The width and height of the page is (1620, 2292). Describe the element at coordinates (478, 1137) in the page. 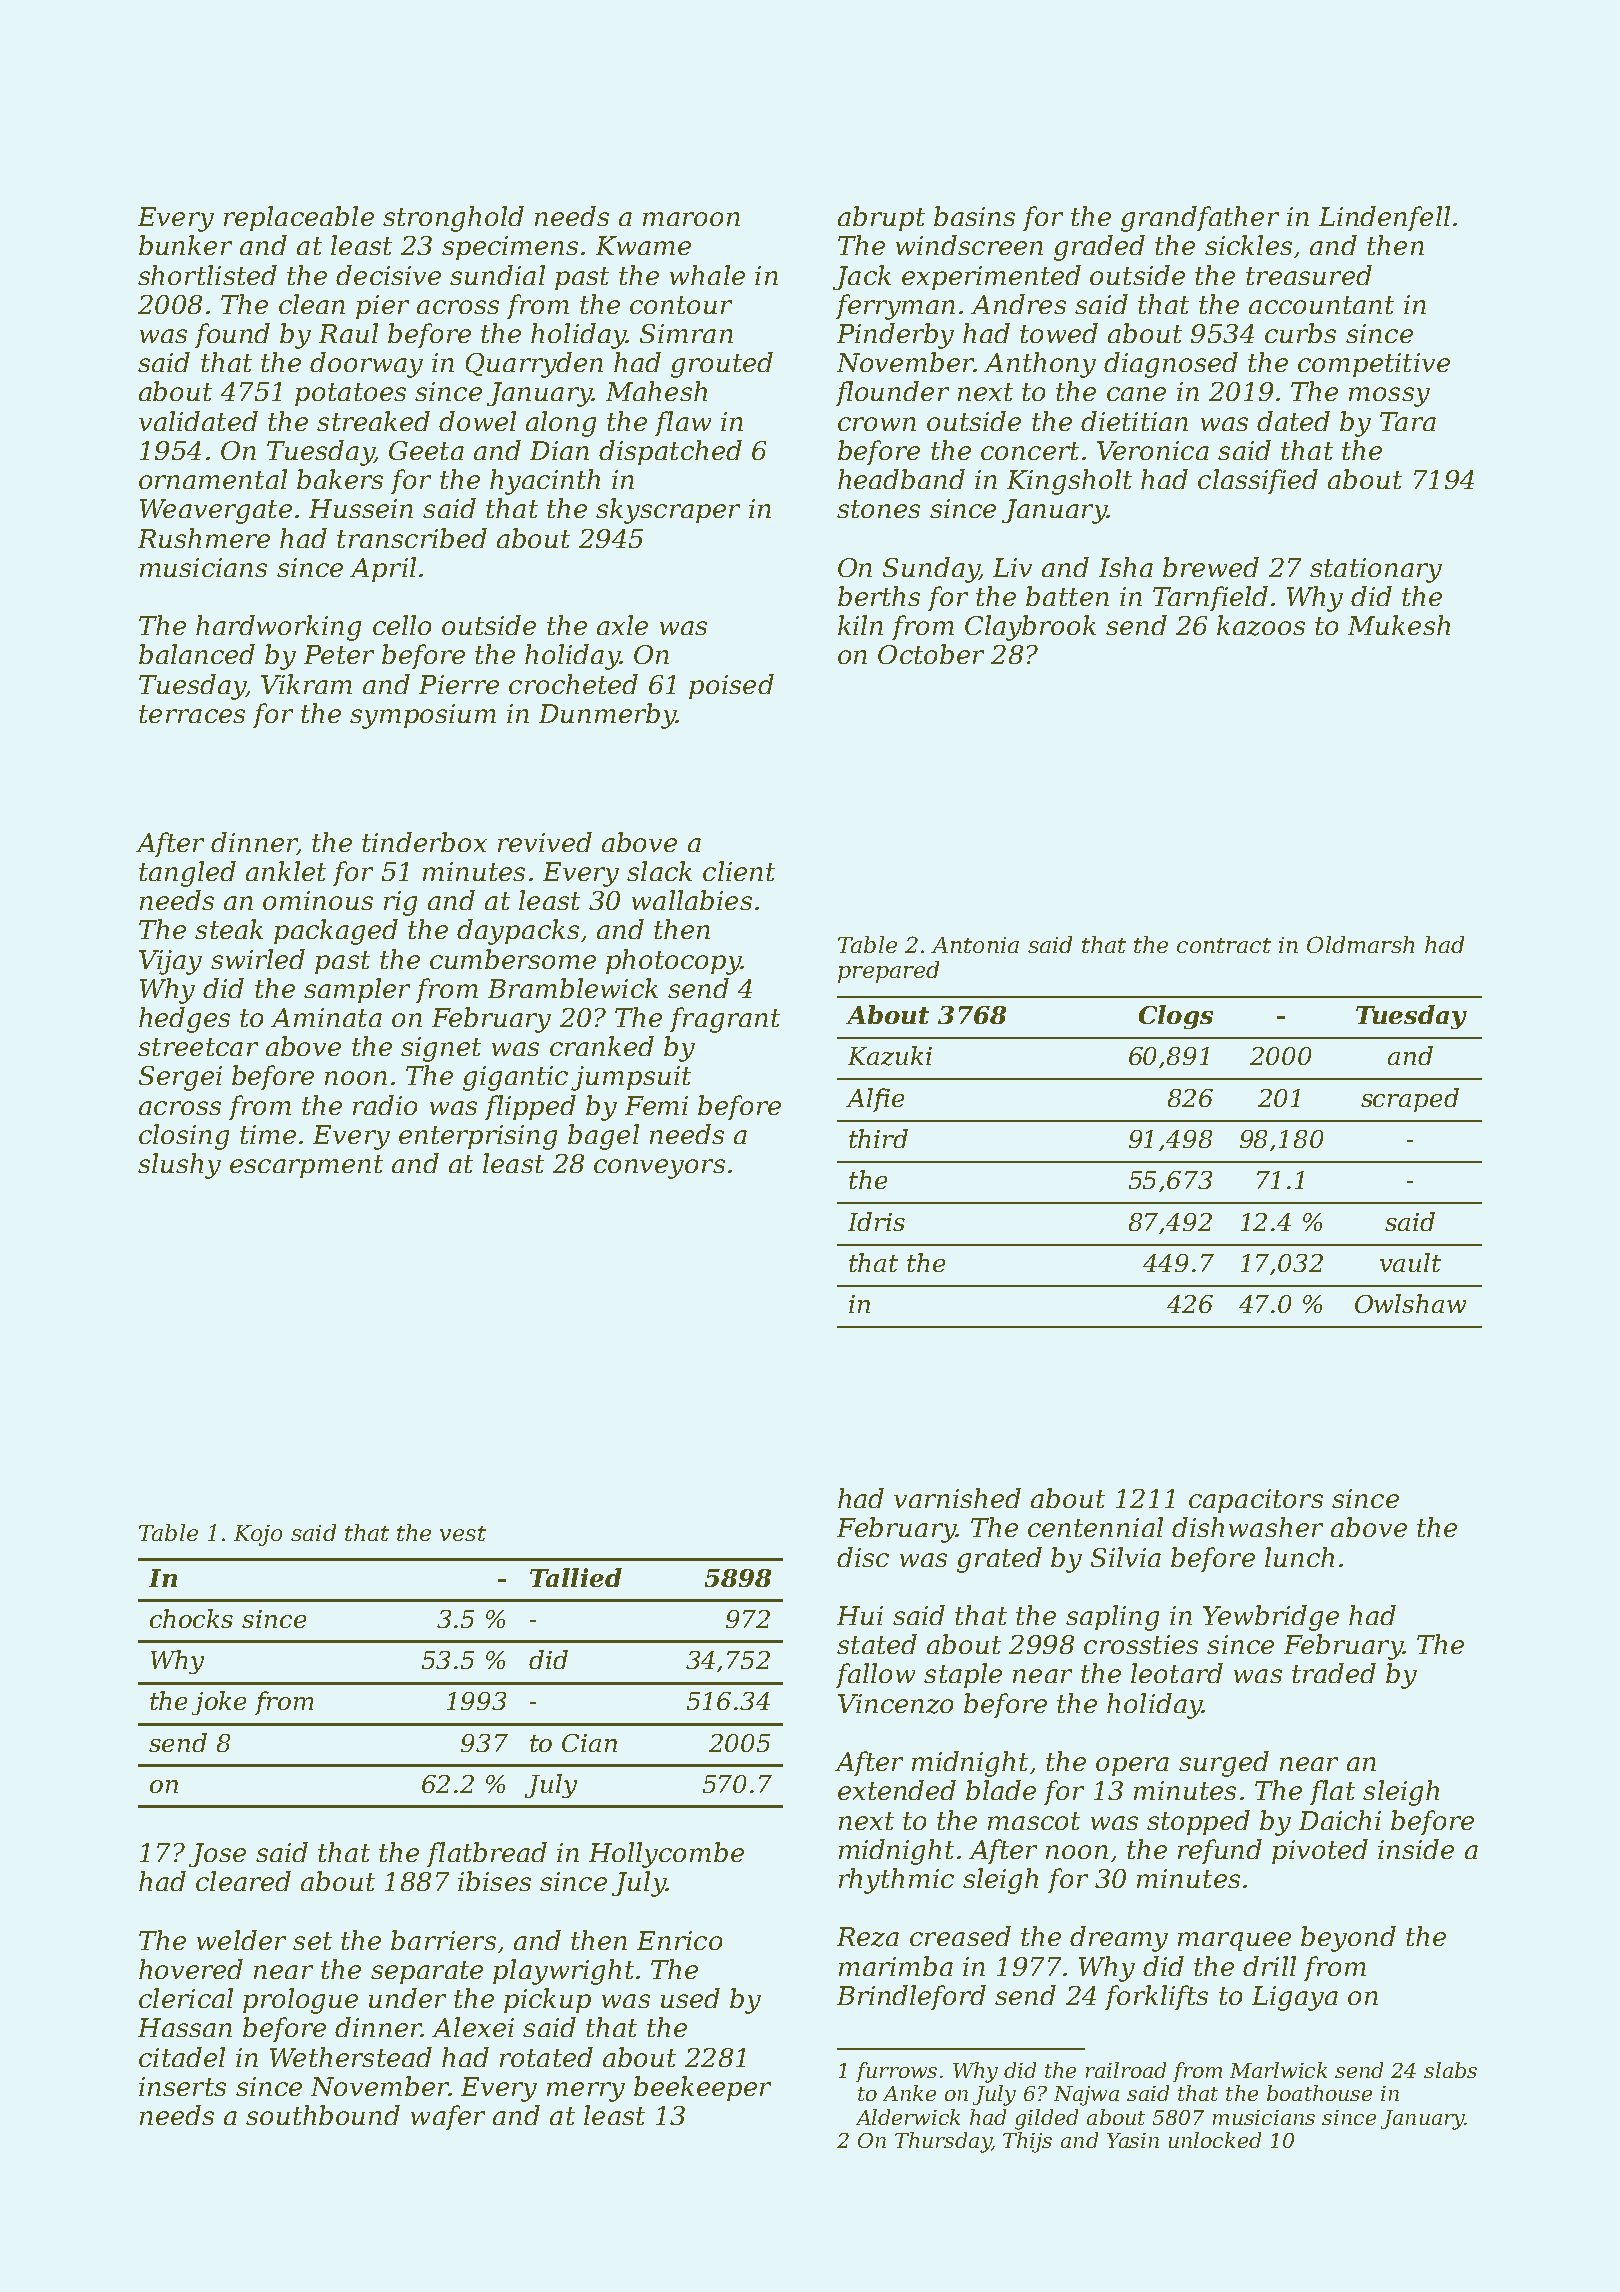

I see `enterprising` at that location.
